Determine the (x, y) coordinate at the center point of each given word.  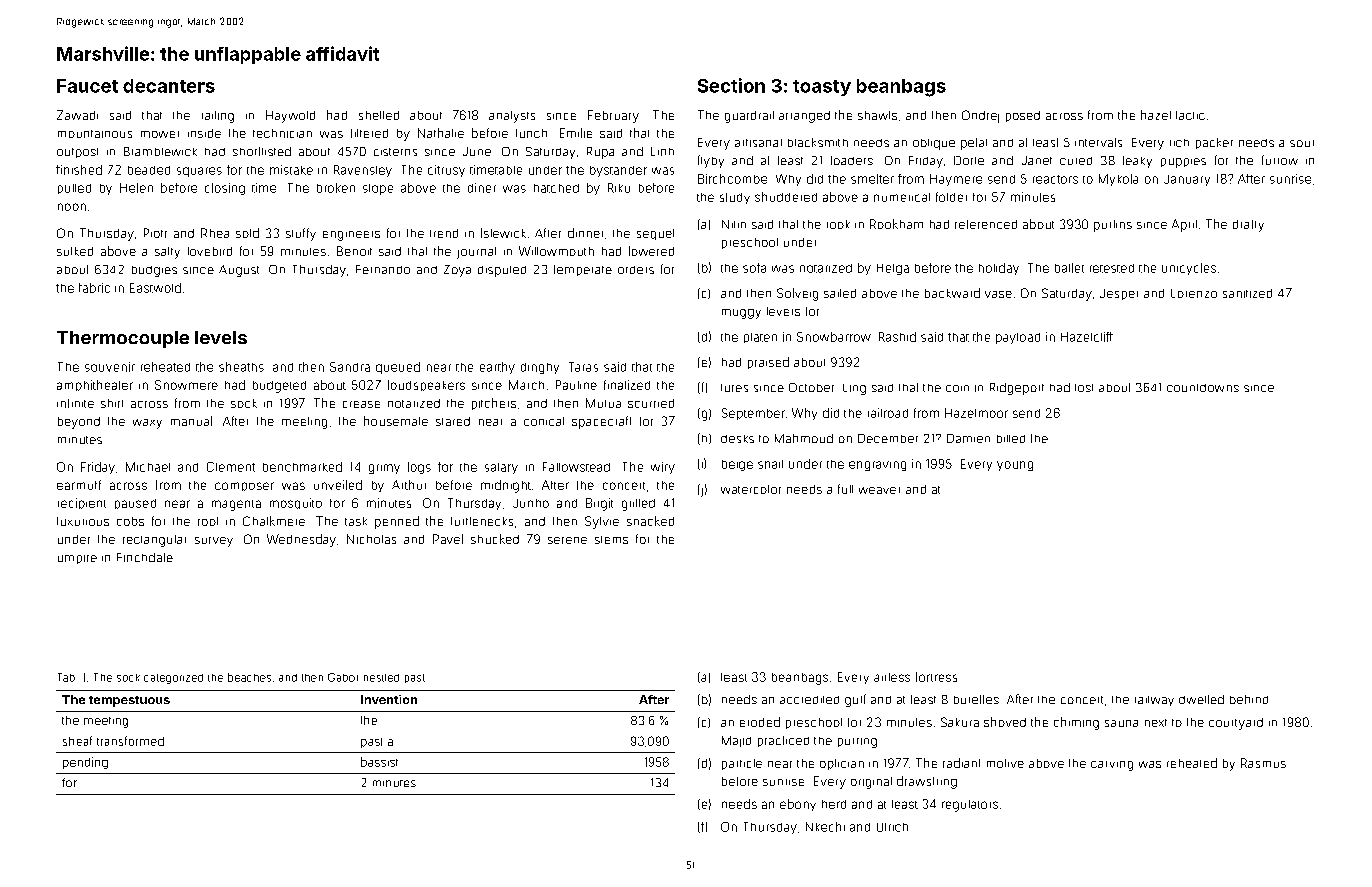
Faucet (87, 86)
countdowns (1203, 388)
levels (221, 337)
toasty (822, 88)
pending (85, 763)
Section (731, 85)
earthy (497, 368)
